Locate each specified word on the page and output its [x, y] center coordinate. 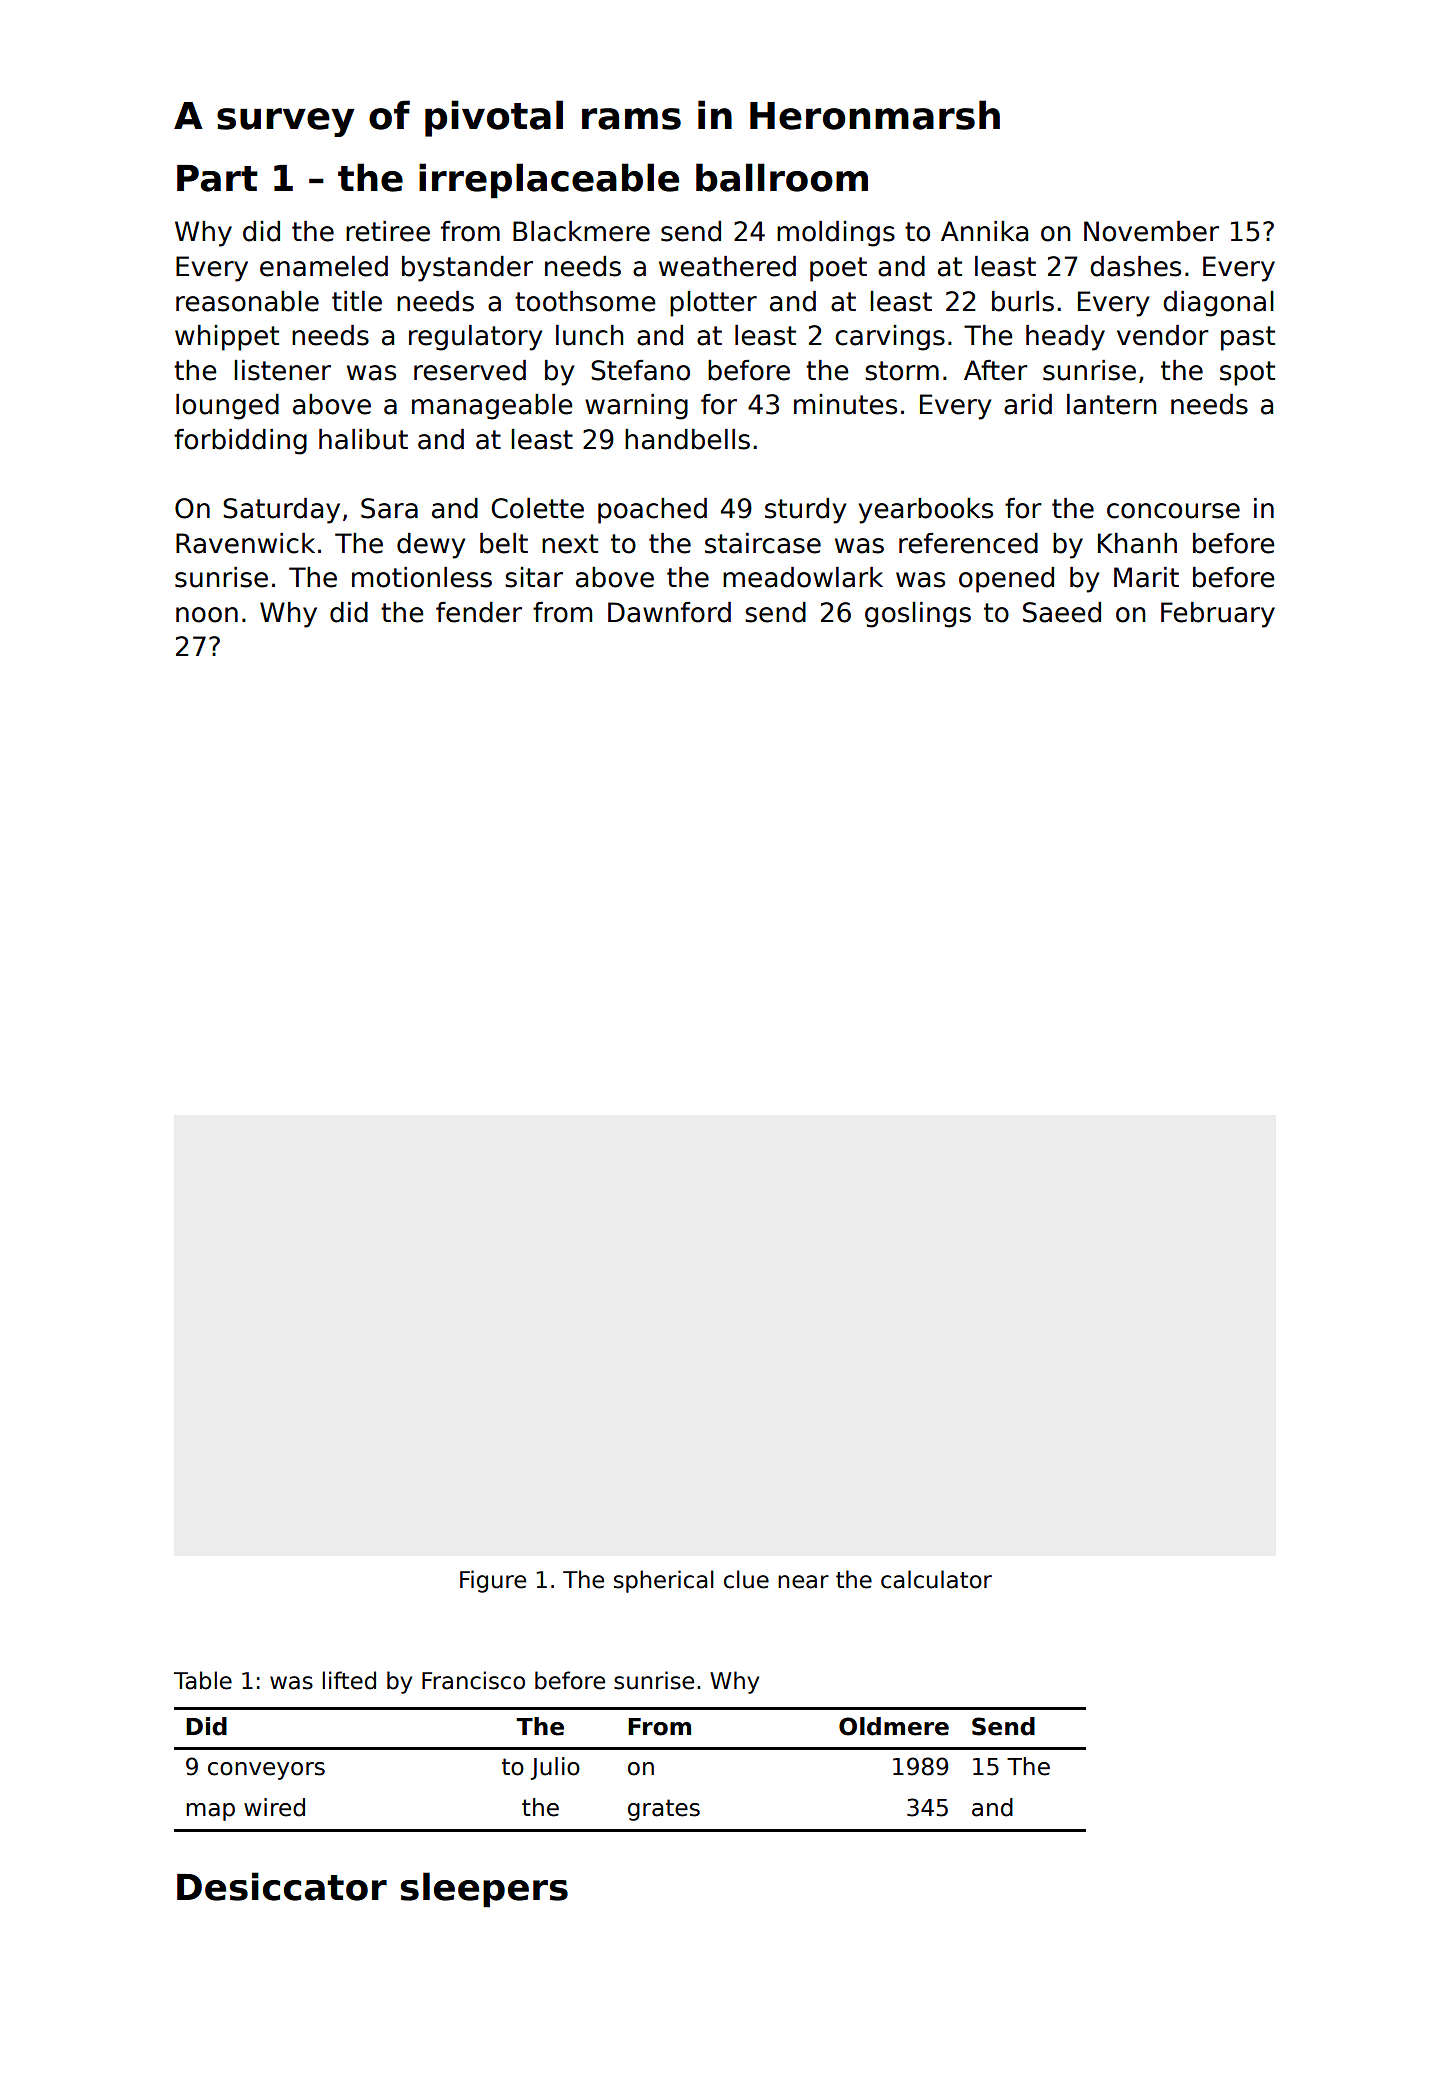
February [1218, 615]
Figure [493, 1581]
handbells [687, 439]
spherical [664, 1581]
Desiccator [282, 1886]
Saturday [281, 511]
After [996, 370]
